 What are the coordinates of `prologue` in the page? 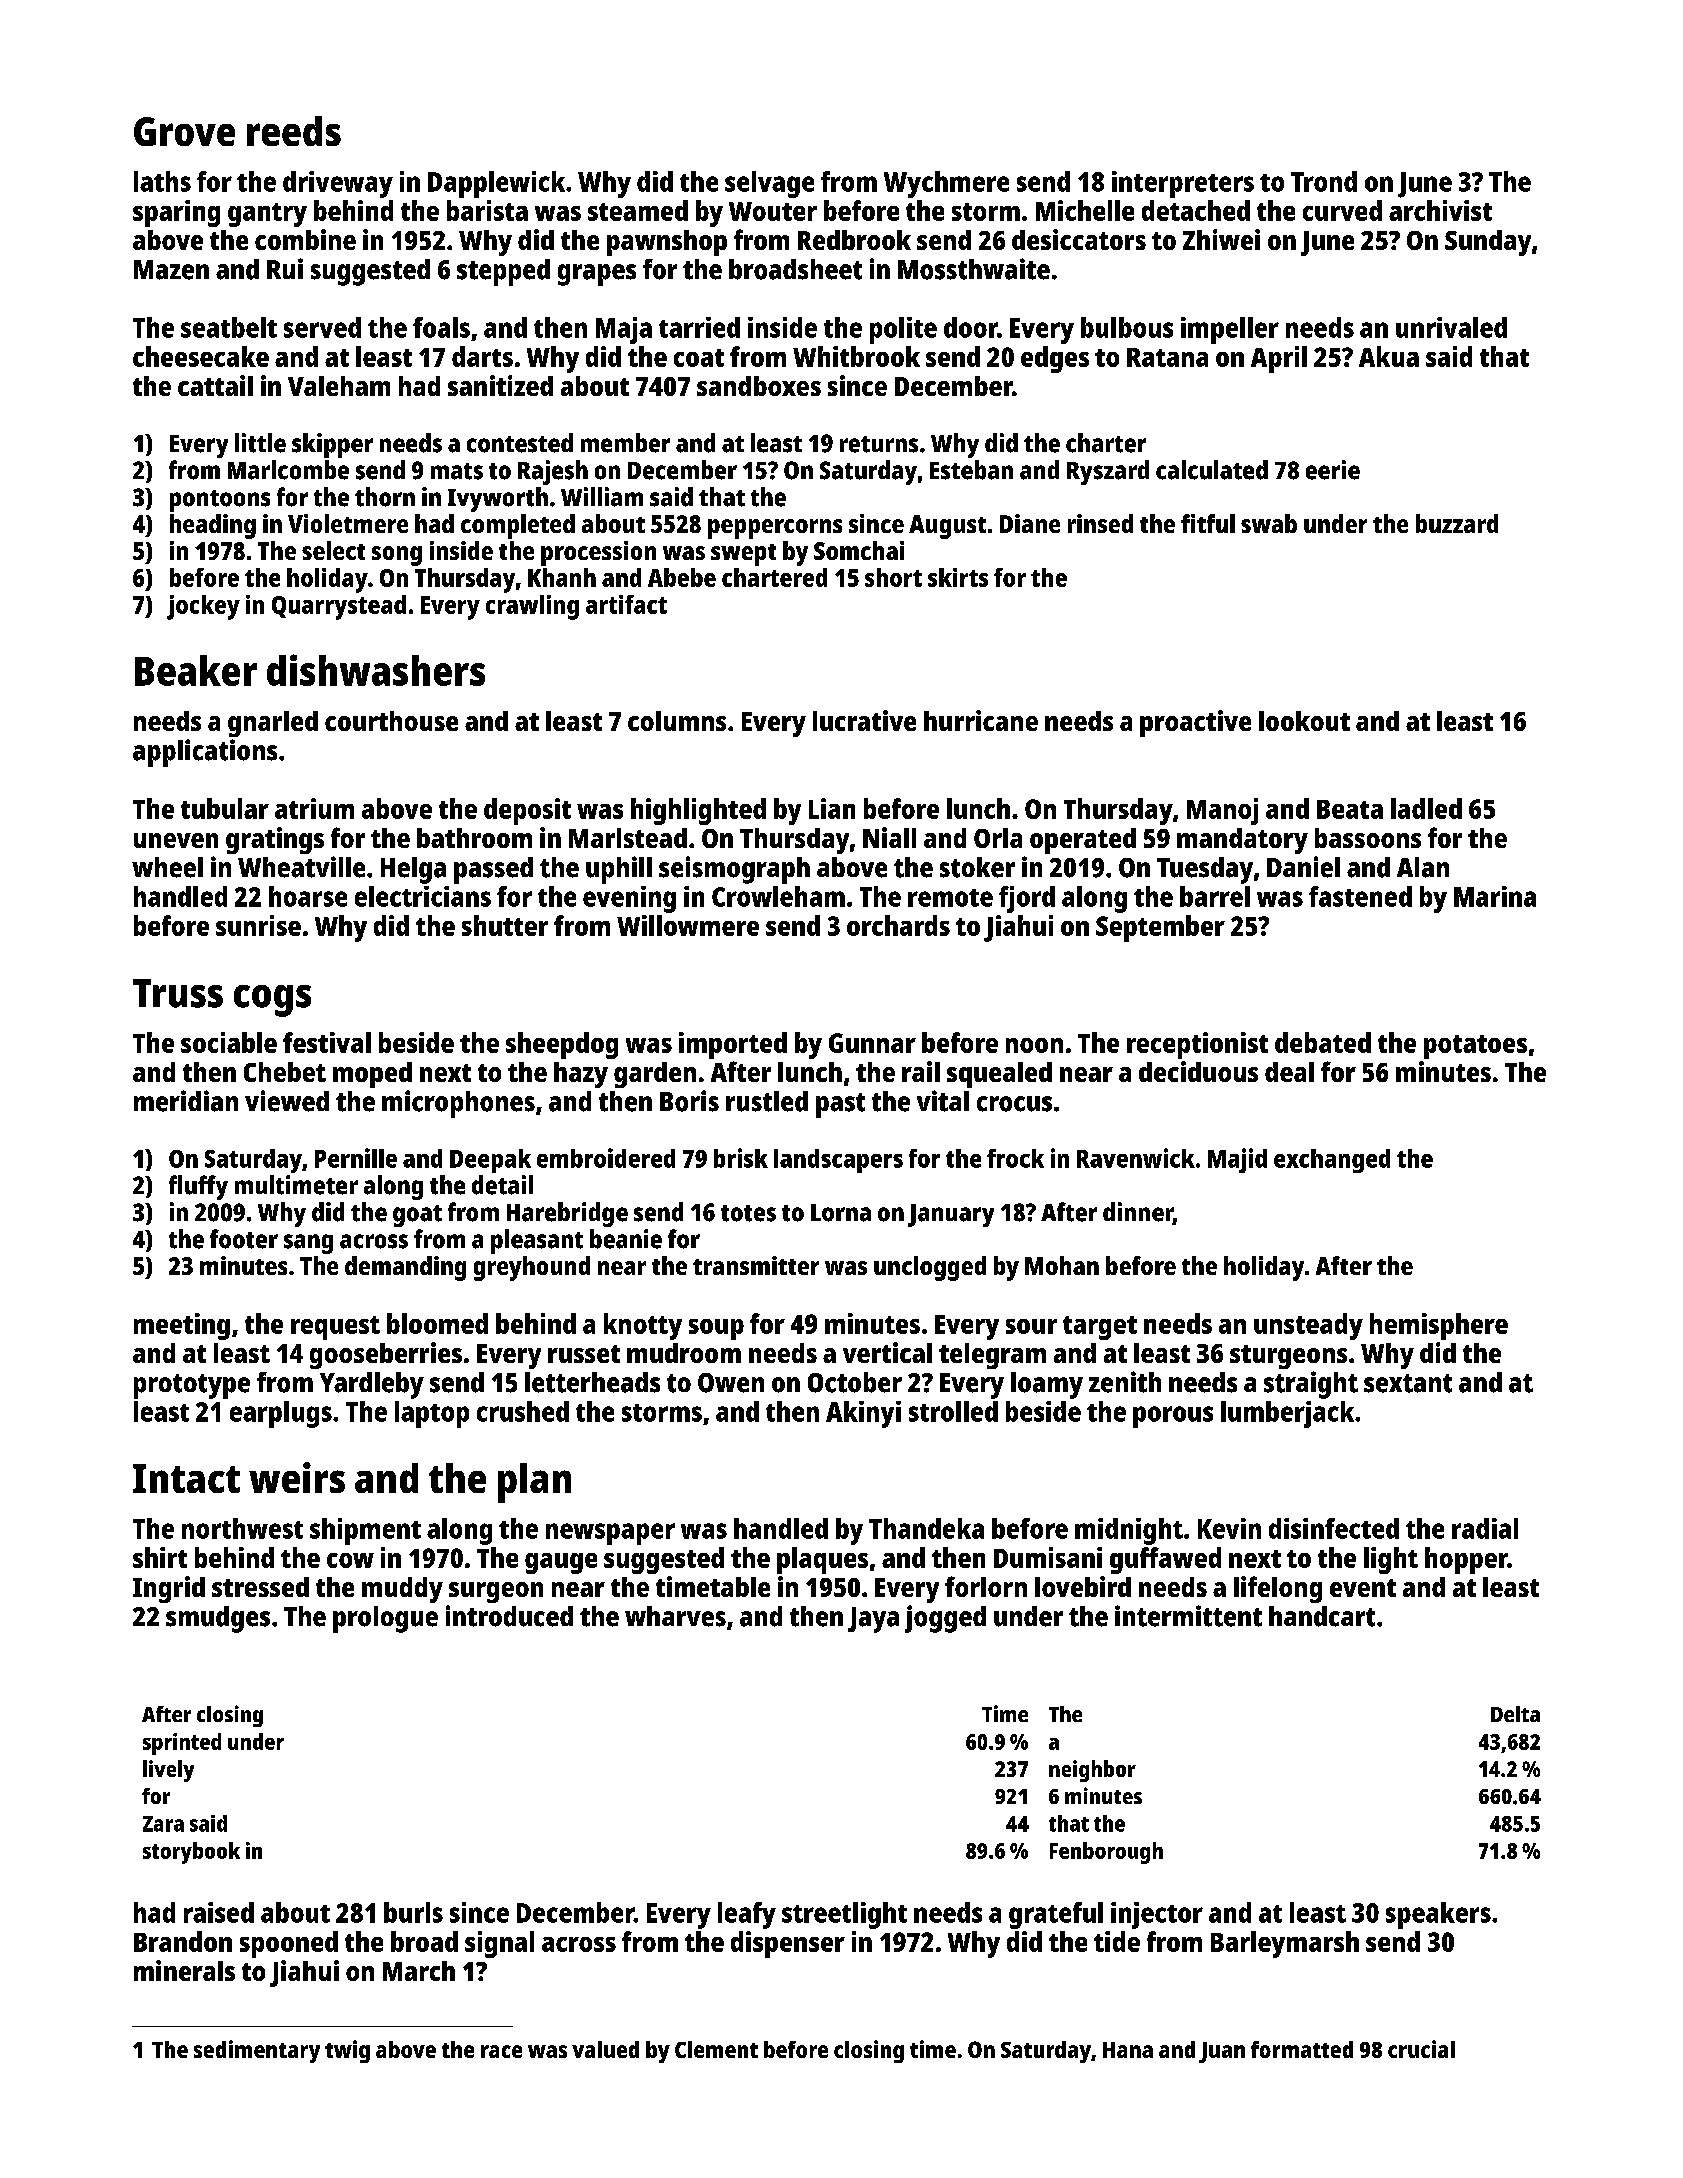 It's located at (385, 1619).
